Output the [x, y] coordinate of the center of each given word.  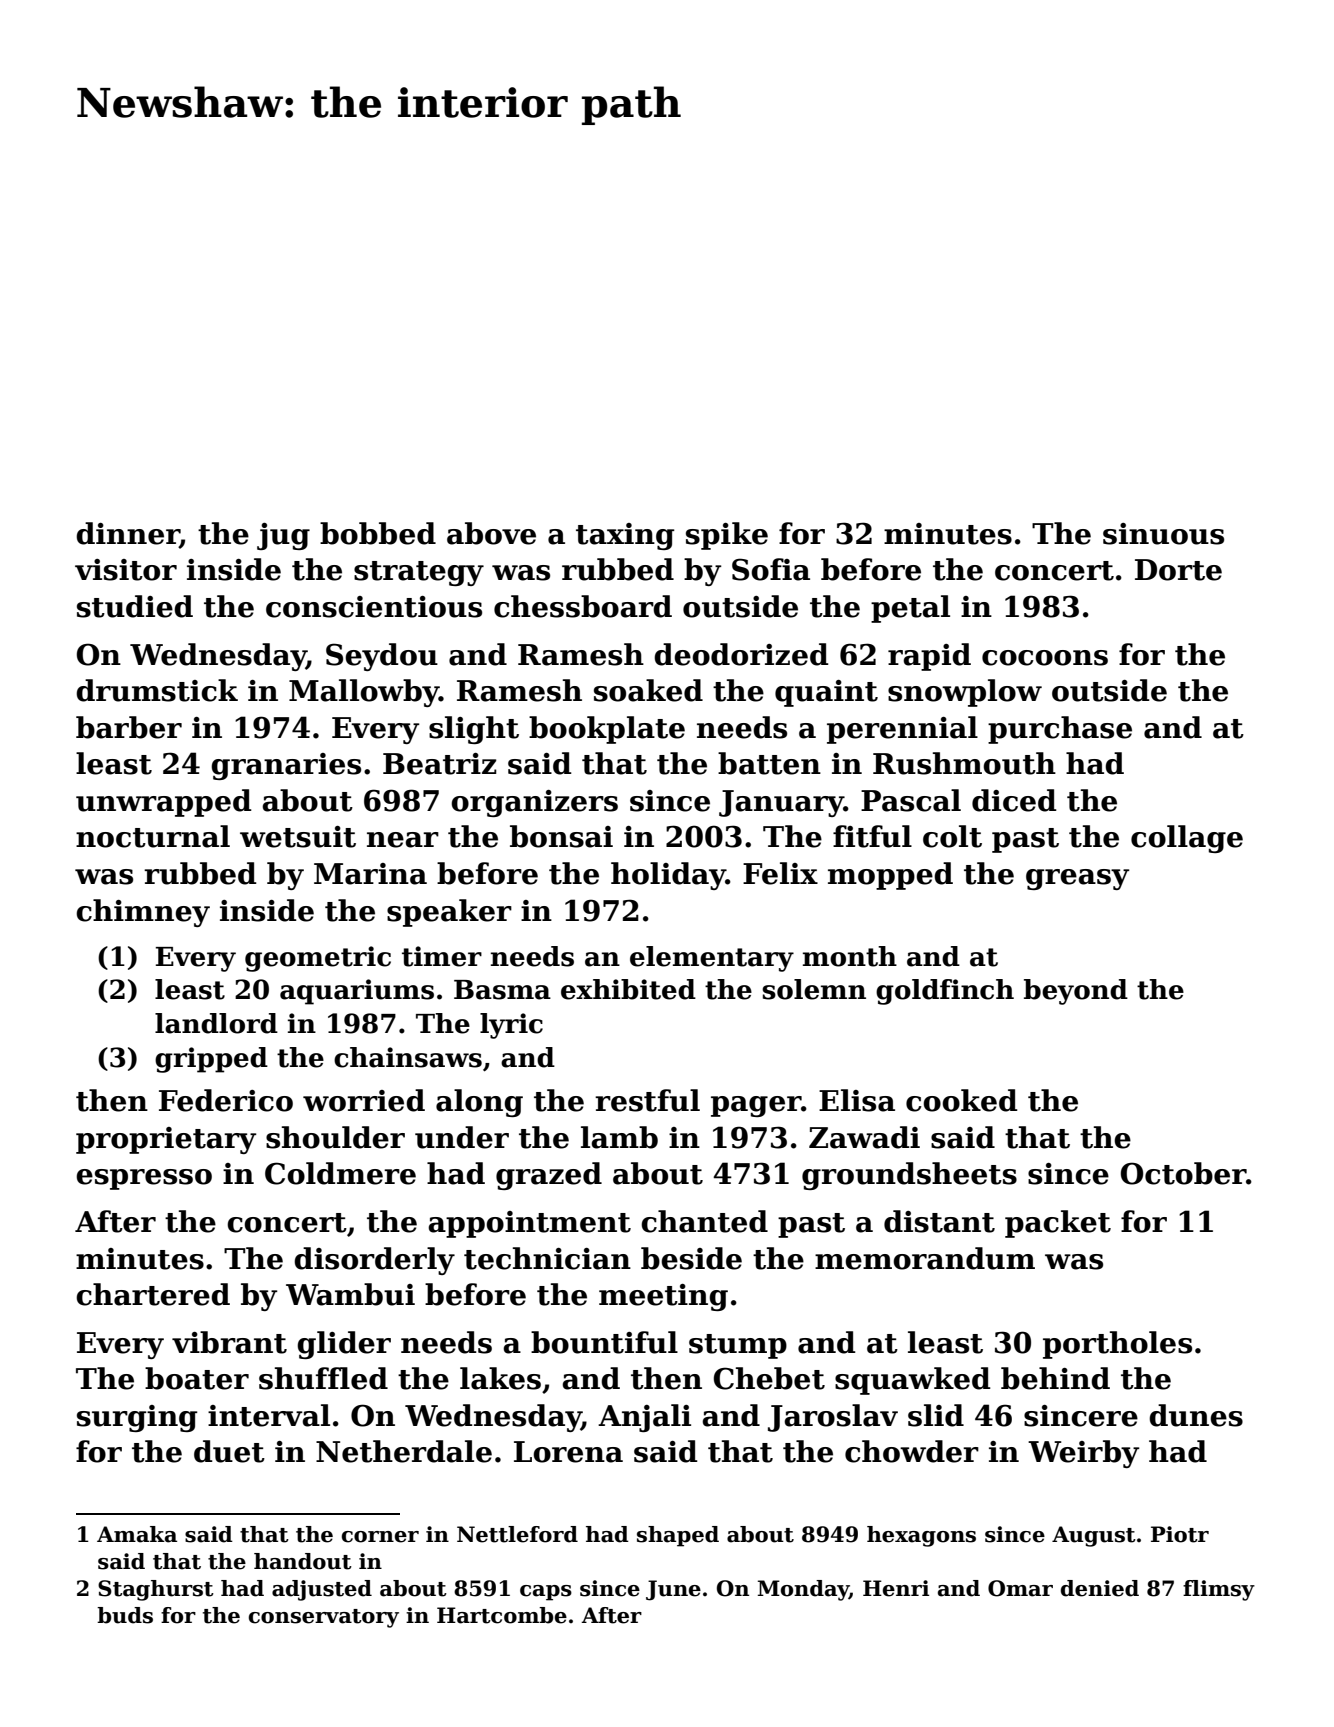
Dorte [1178, 570]
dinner [128, 534]
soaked [648, 690]
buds [125, 1615]
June [673, 1590]
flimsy [1219, 1590]
